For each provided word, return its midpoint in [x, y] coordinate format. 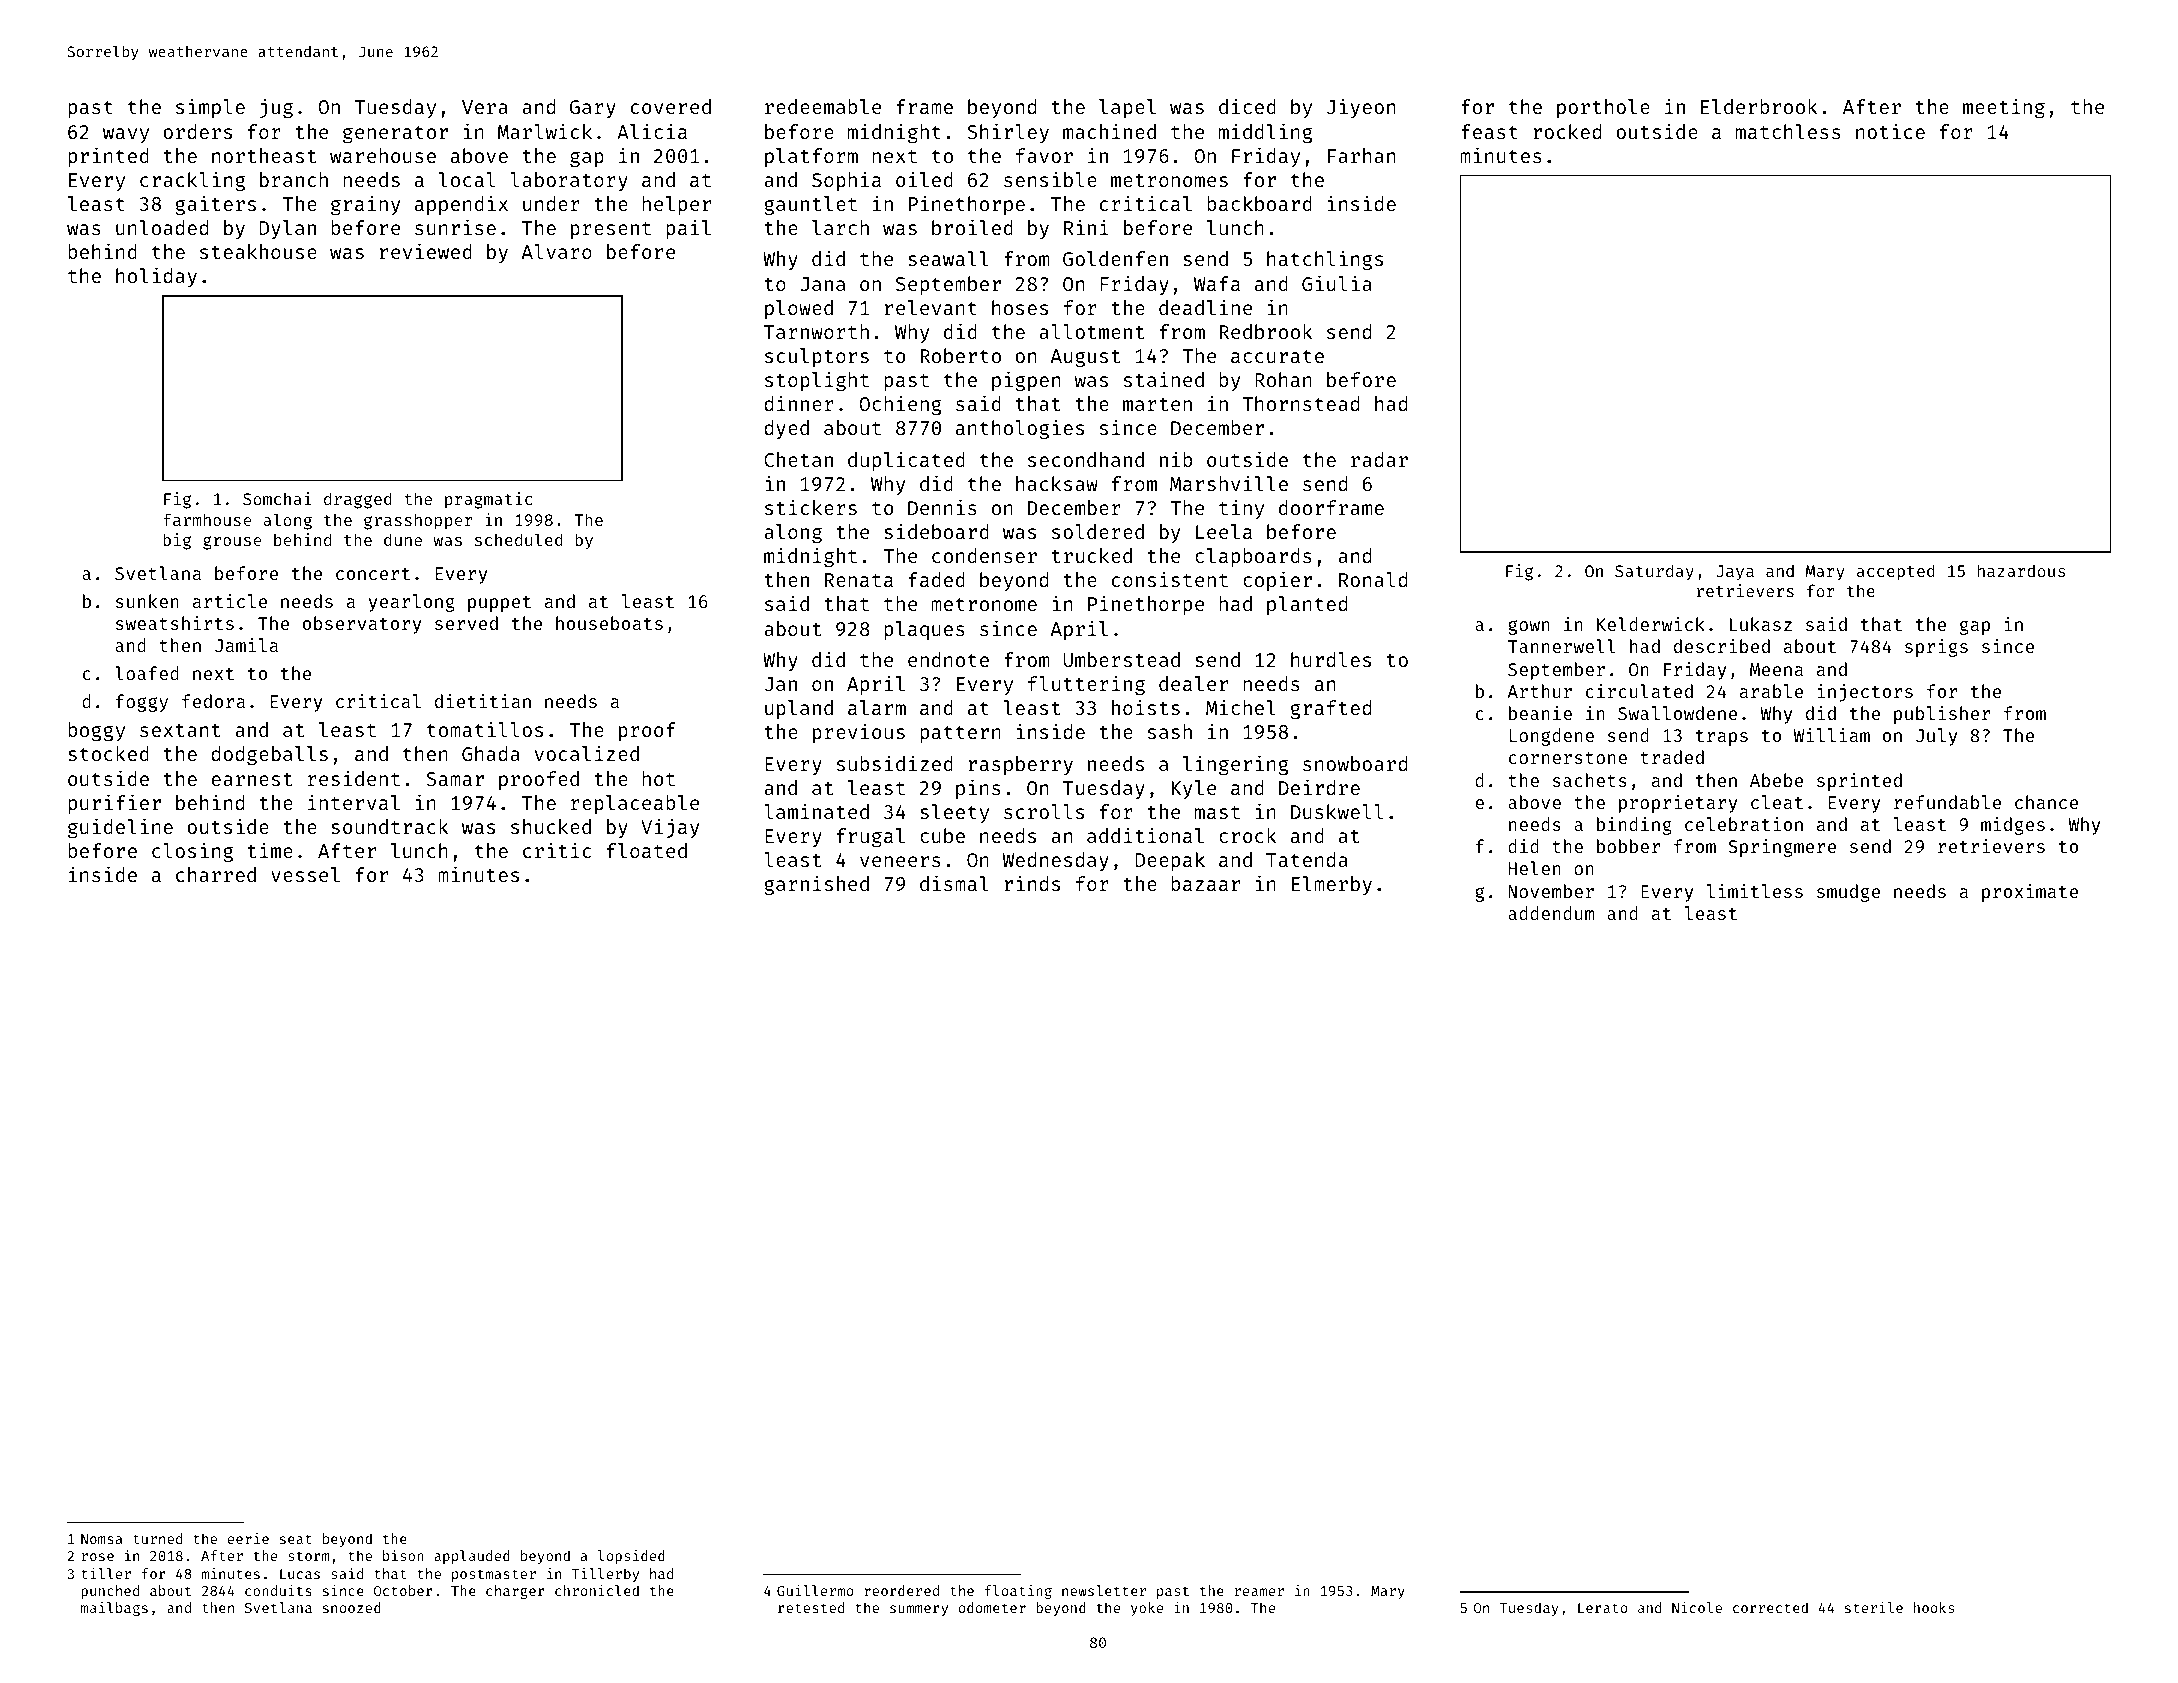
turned [157, 1538]
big [177, 541]
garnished [816, 885]
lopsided [631, 1557]
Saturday [1654, 572]
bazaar [1205, 883]
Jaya [1735, 573]
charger [515, 1592]
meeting [2004, 108]
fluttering [1086, 685]
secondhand [1086, 459]
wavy [126, 135]
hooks [1934, 1607]
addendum [1551, 913]
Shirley [1008, 133]
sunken [147, 601]
